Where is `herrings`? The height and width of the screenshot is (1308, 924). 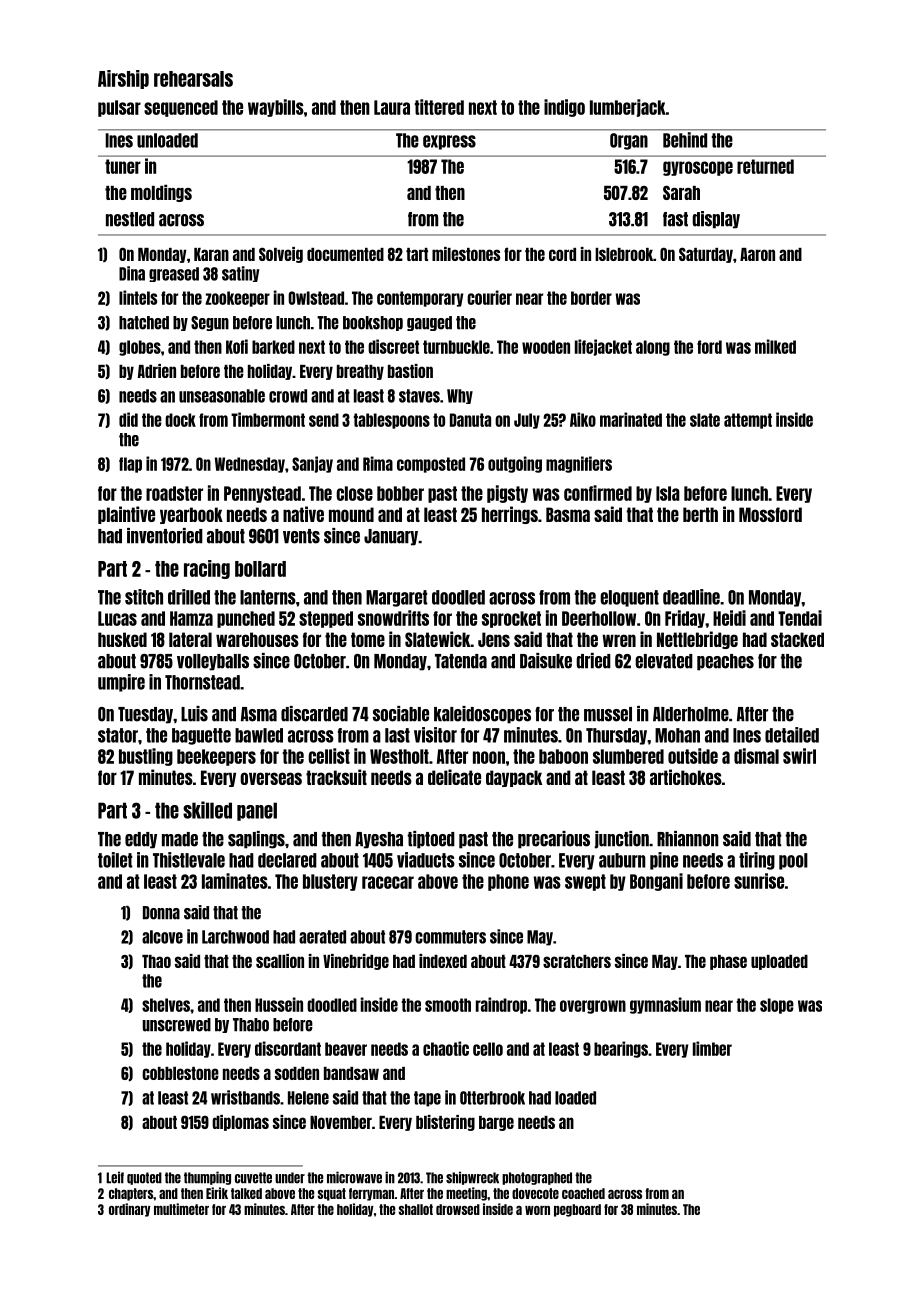
herrings is located at coordinates (510, 515).
